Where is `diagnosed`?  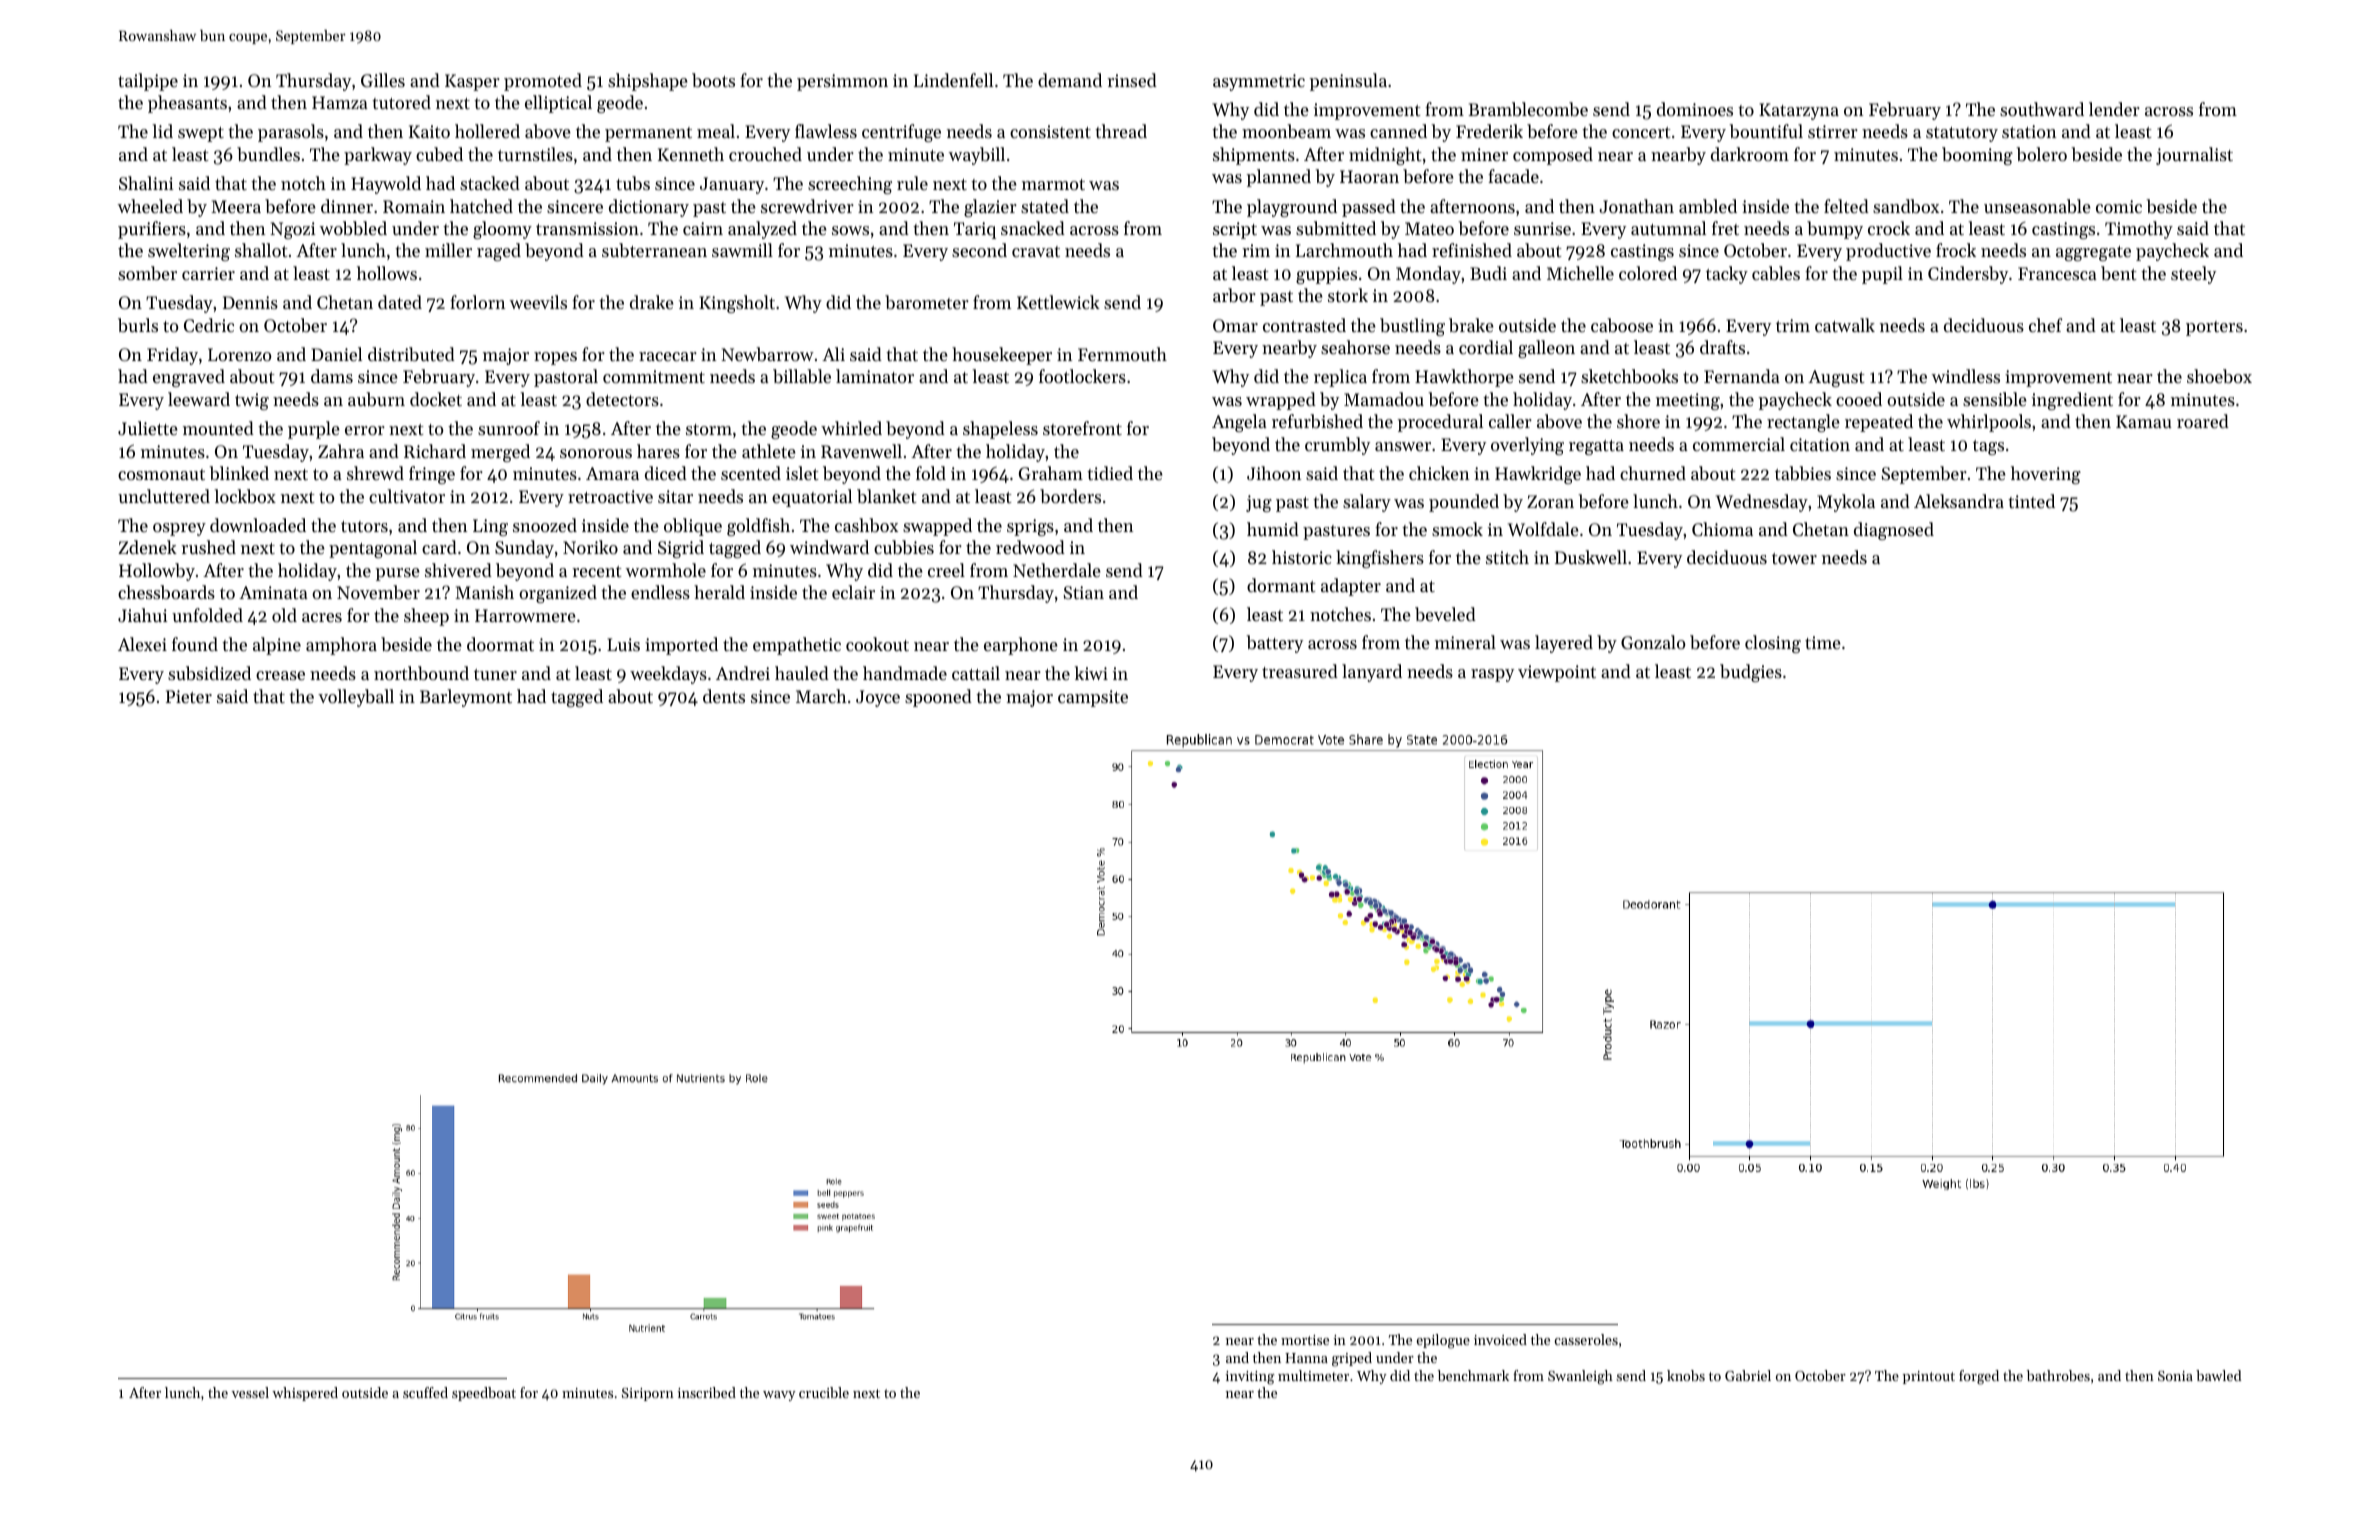 diagnosed is located at coordinates (1894, 531).
